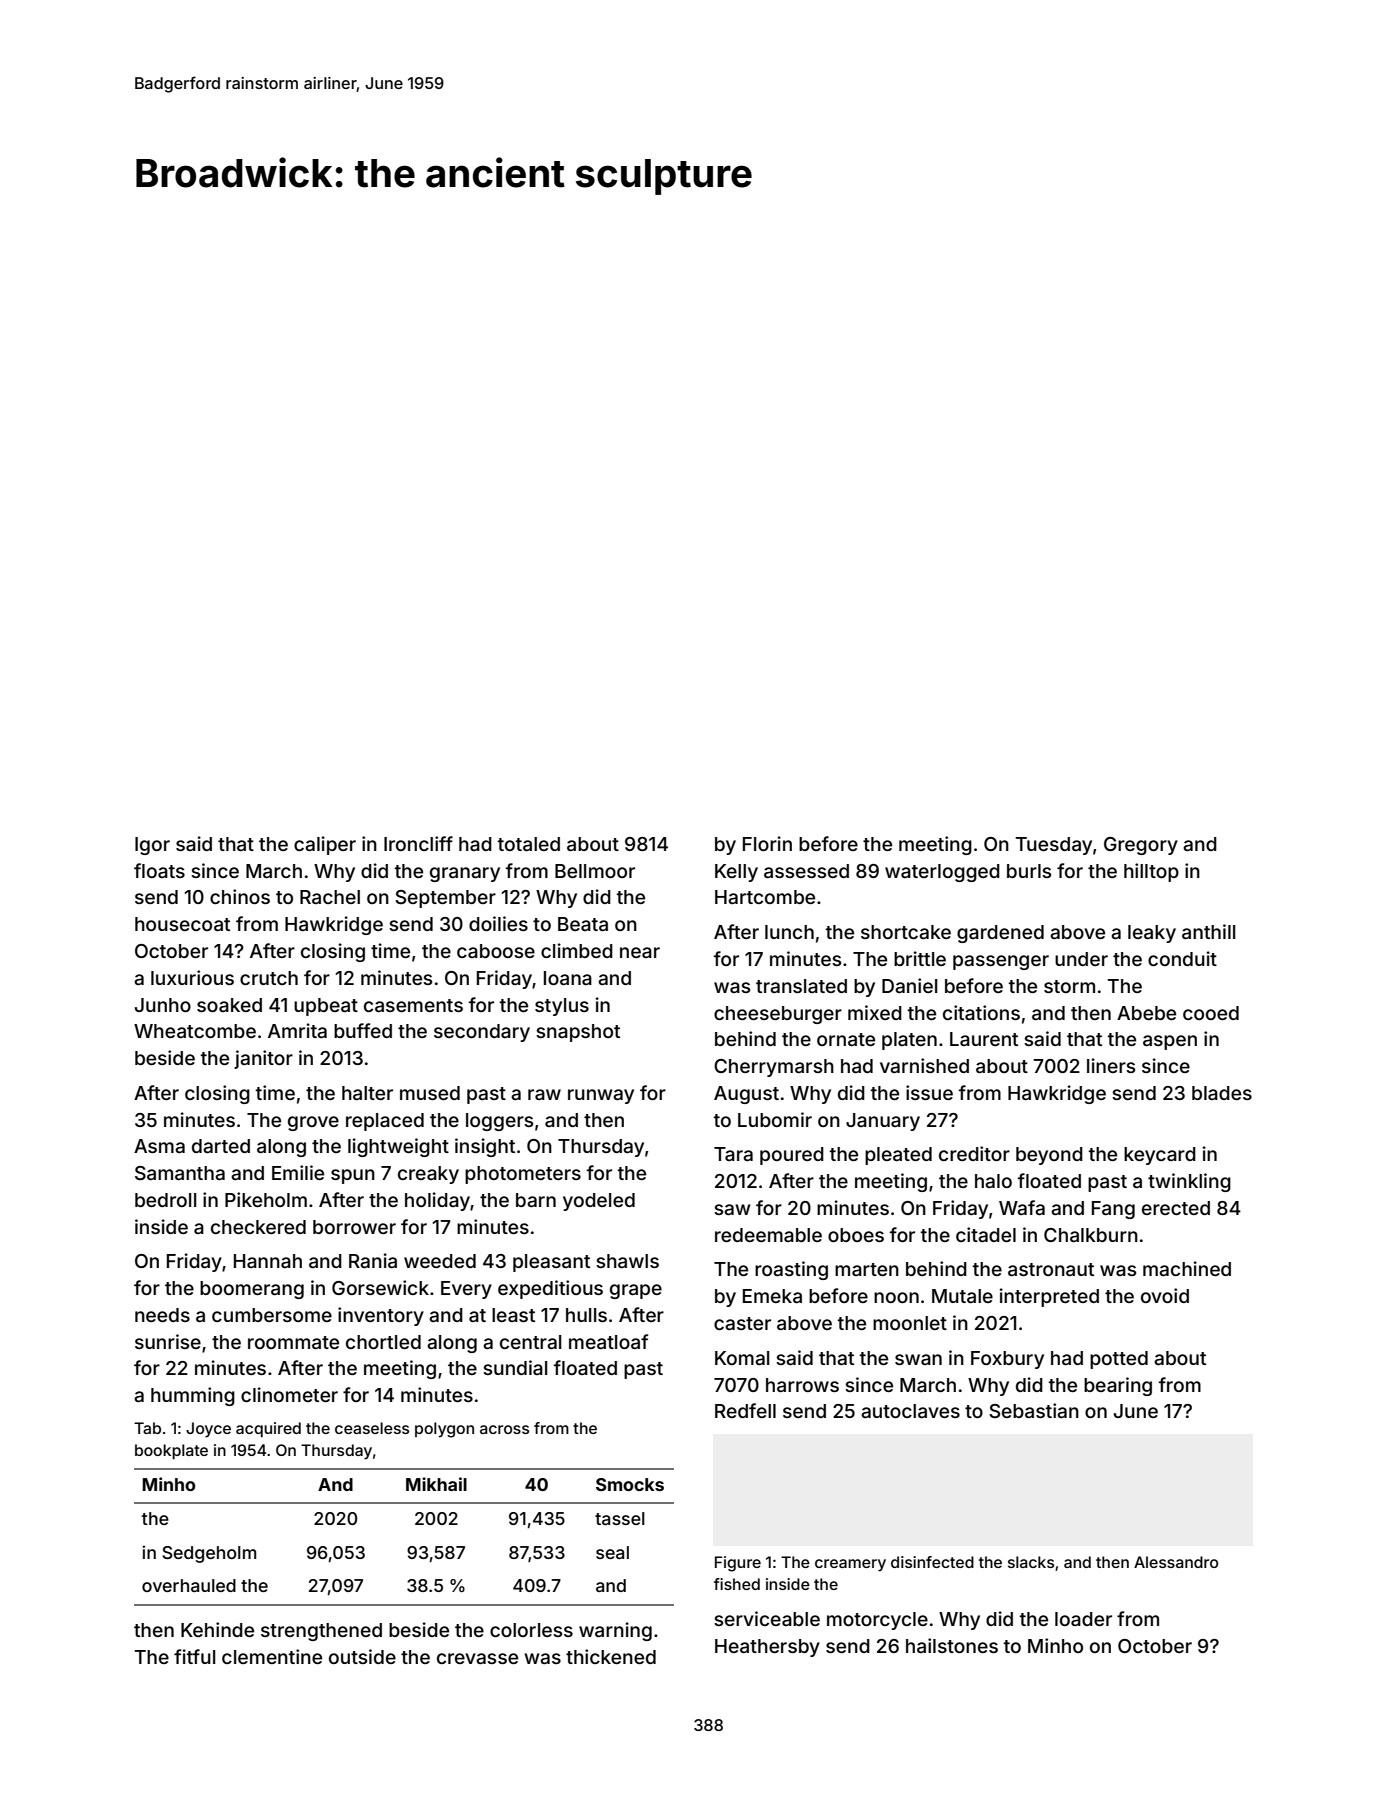 This document has height=1794, width=1387. I want to click on sunrise, so click(168, 1341).
